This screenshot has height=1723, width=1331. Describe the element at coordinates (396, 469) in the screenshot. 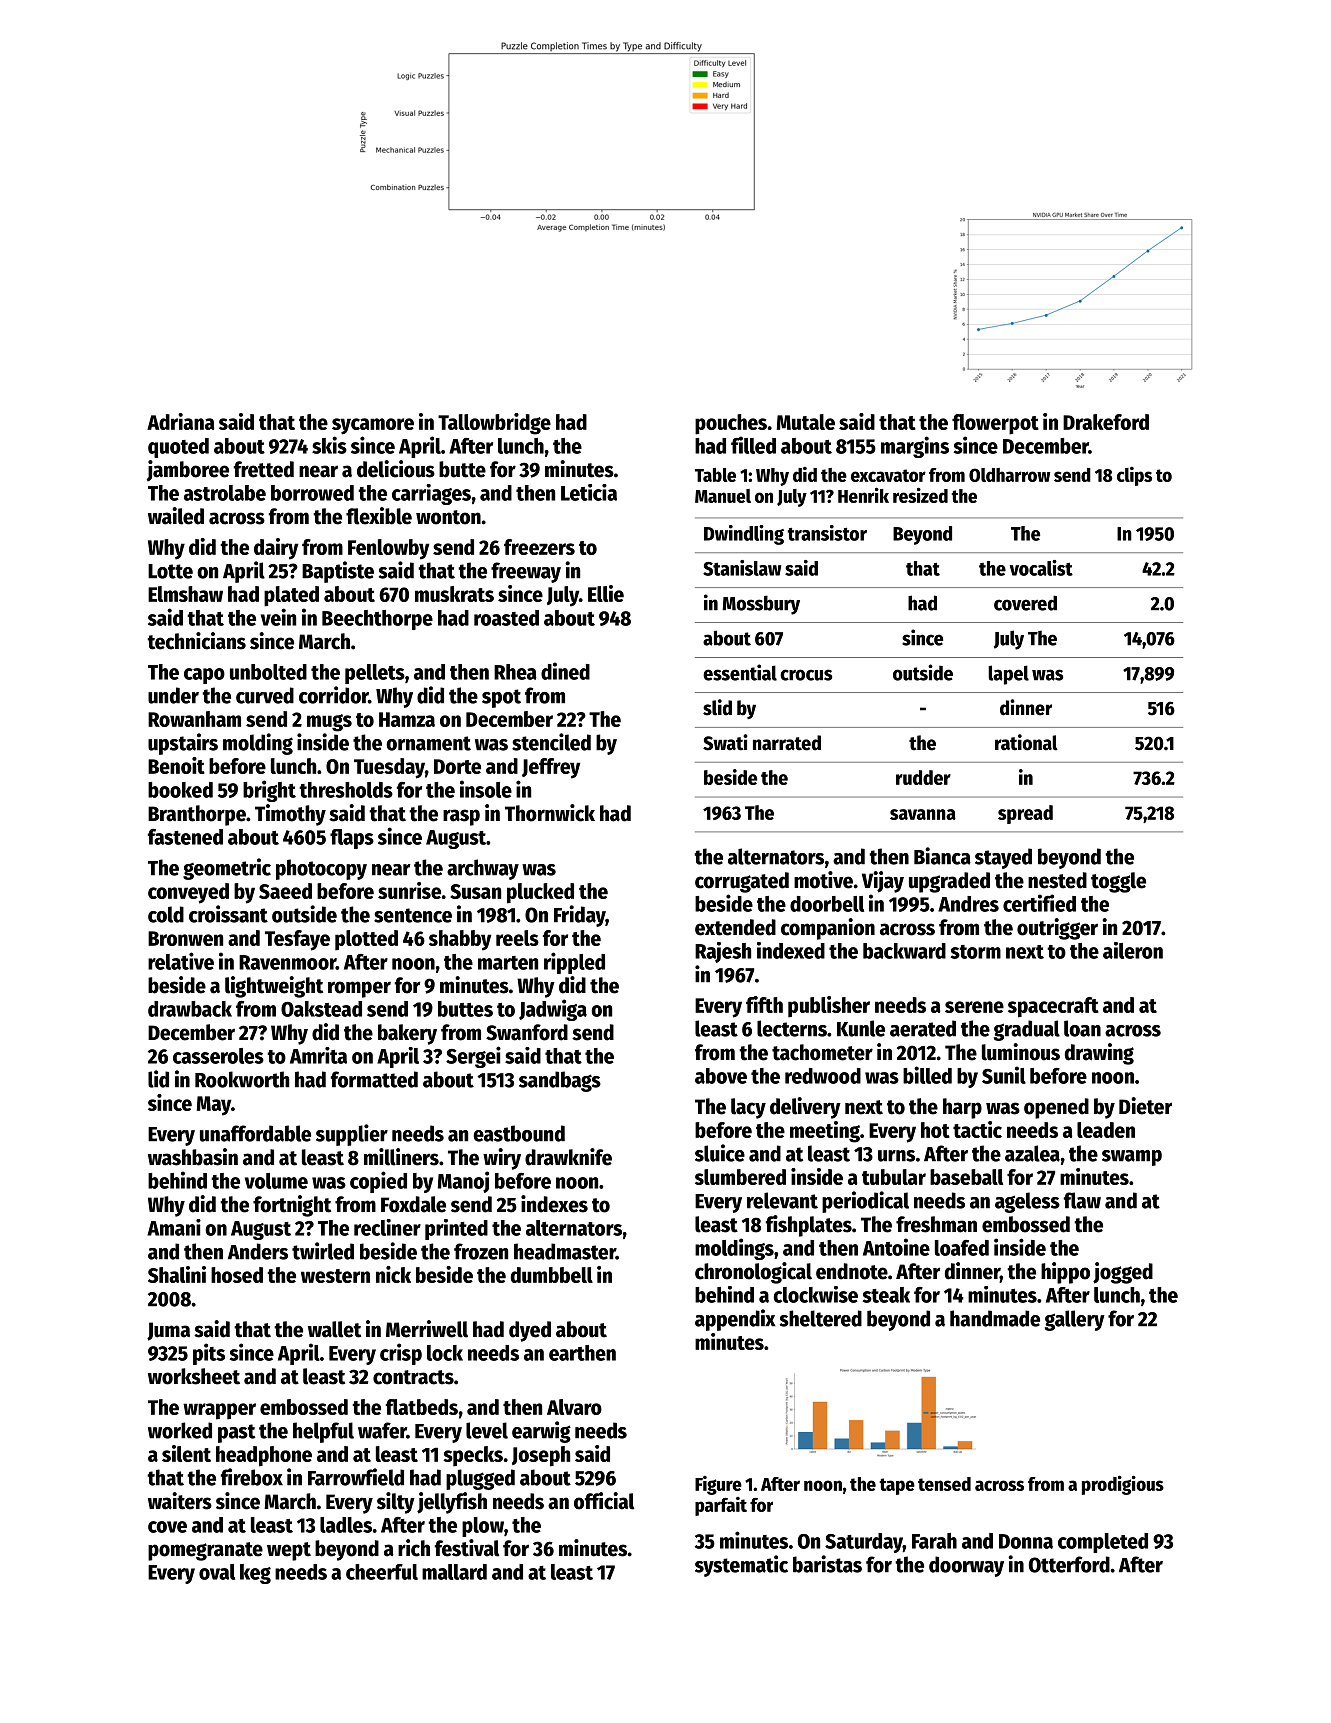

I see `delicious` at that location.
